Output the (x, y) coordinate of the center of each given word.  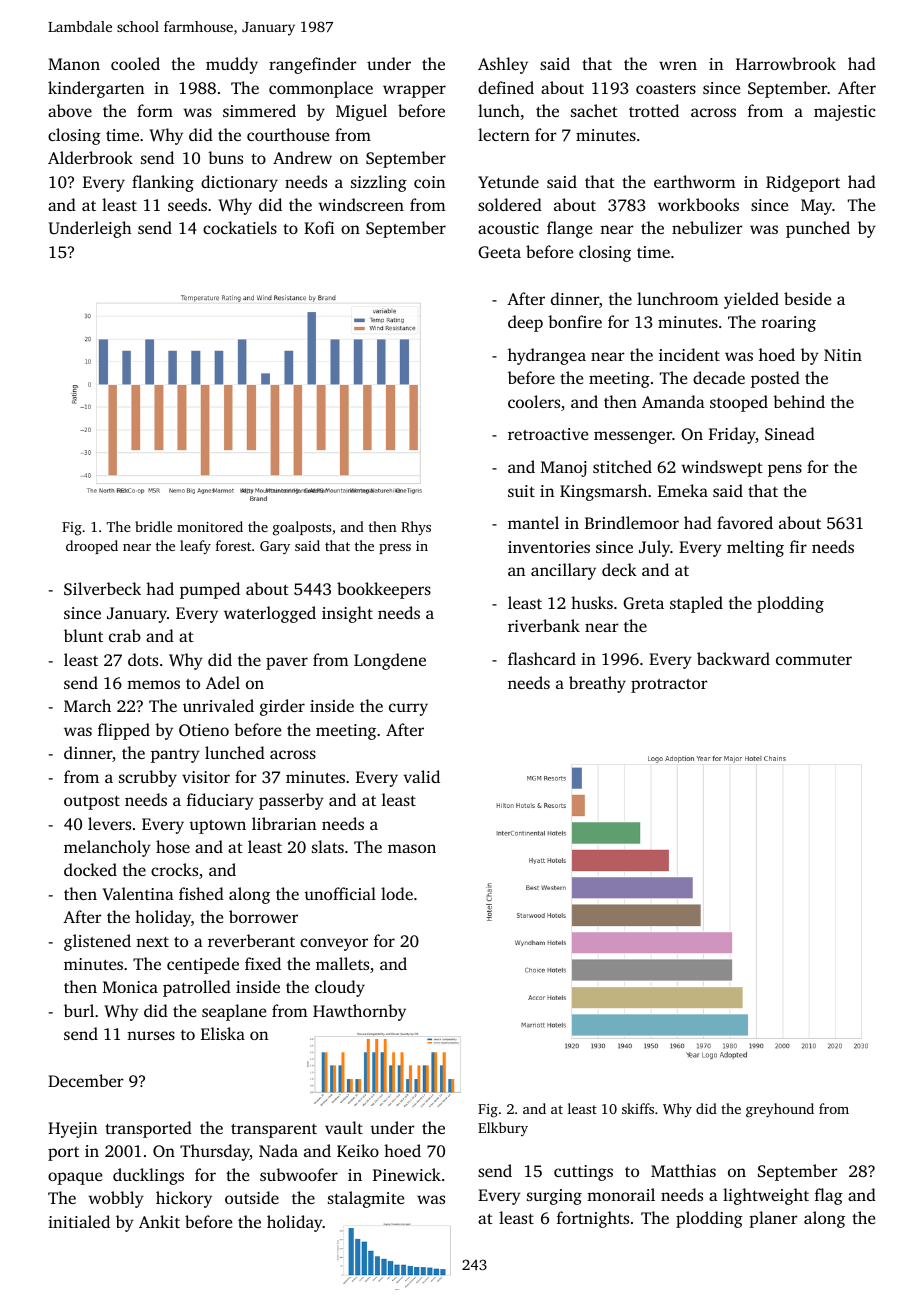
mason (412, 848)
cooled (135, 63)
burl (79, 1010)
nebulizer (707, 227)
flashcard (542, 658)
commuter (814, 660)
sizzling (379, 183)
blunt (83, 635)
